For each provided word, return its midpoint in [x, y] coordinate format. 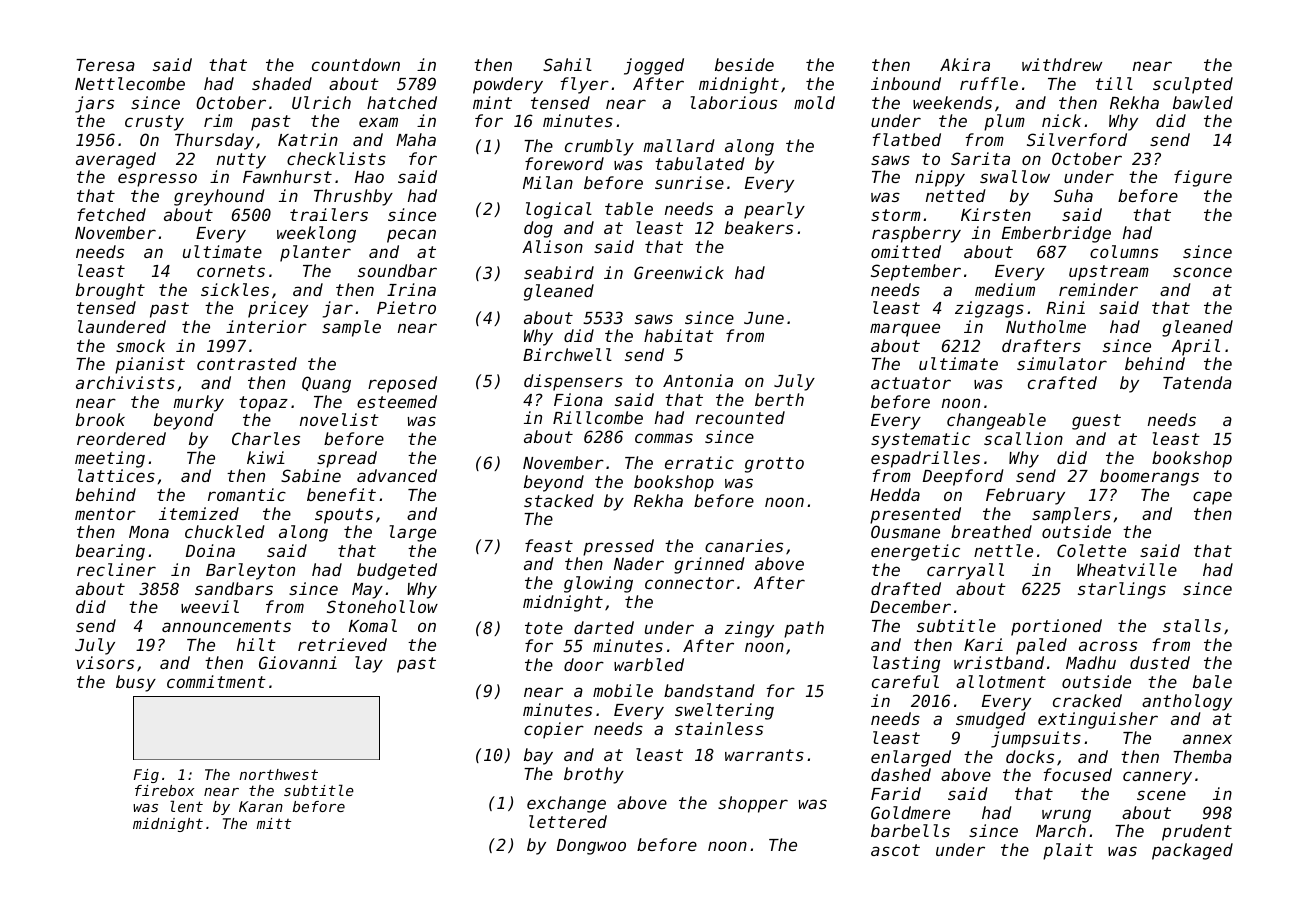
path [804, 629]
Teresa [105, 65]
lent [186, 806]
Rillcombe [598, 417]
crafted [1062, 382]
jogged [654, 66]
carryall [965, 571]
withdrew [1062, 64]
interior [266, 326]
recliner [116, 569]
